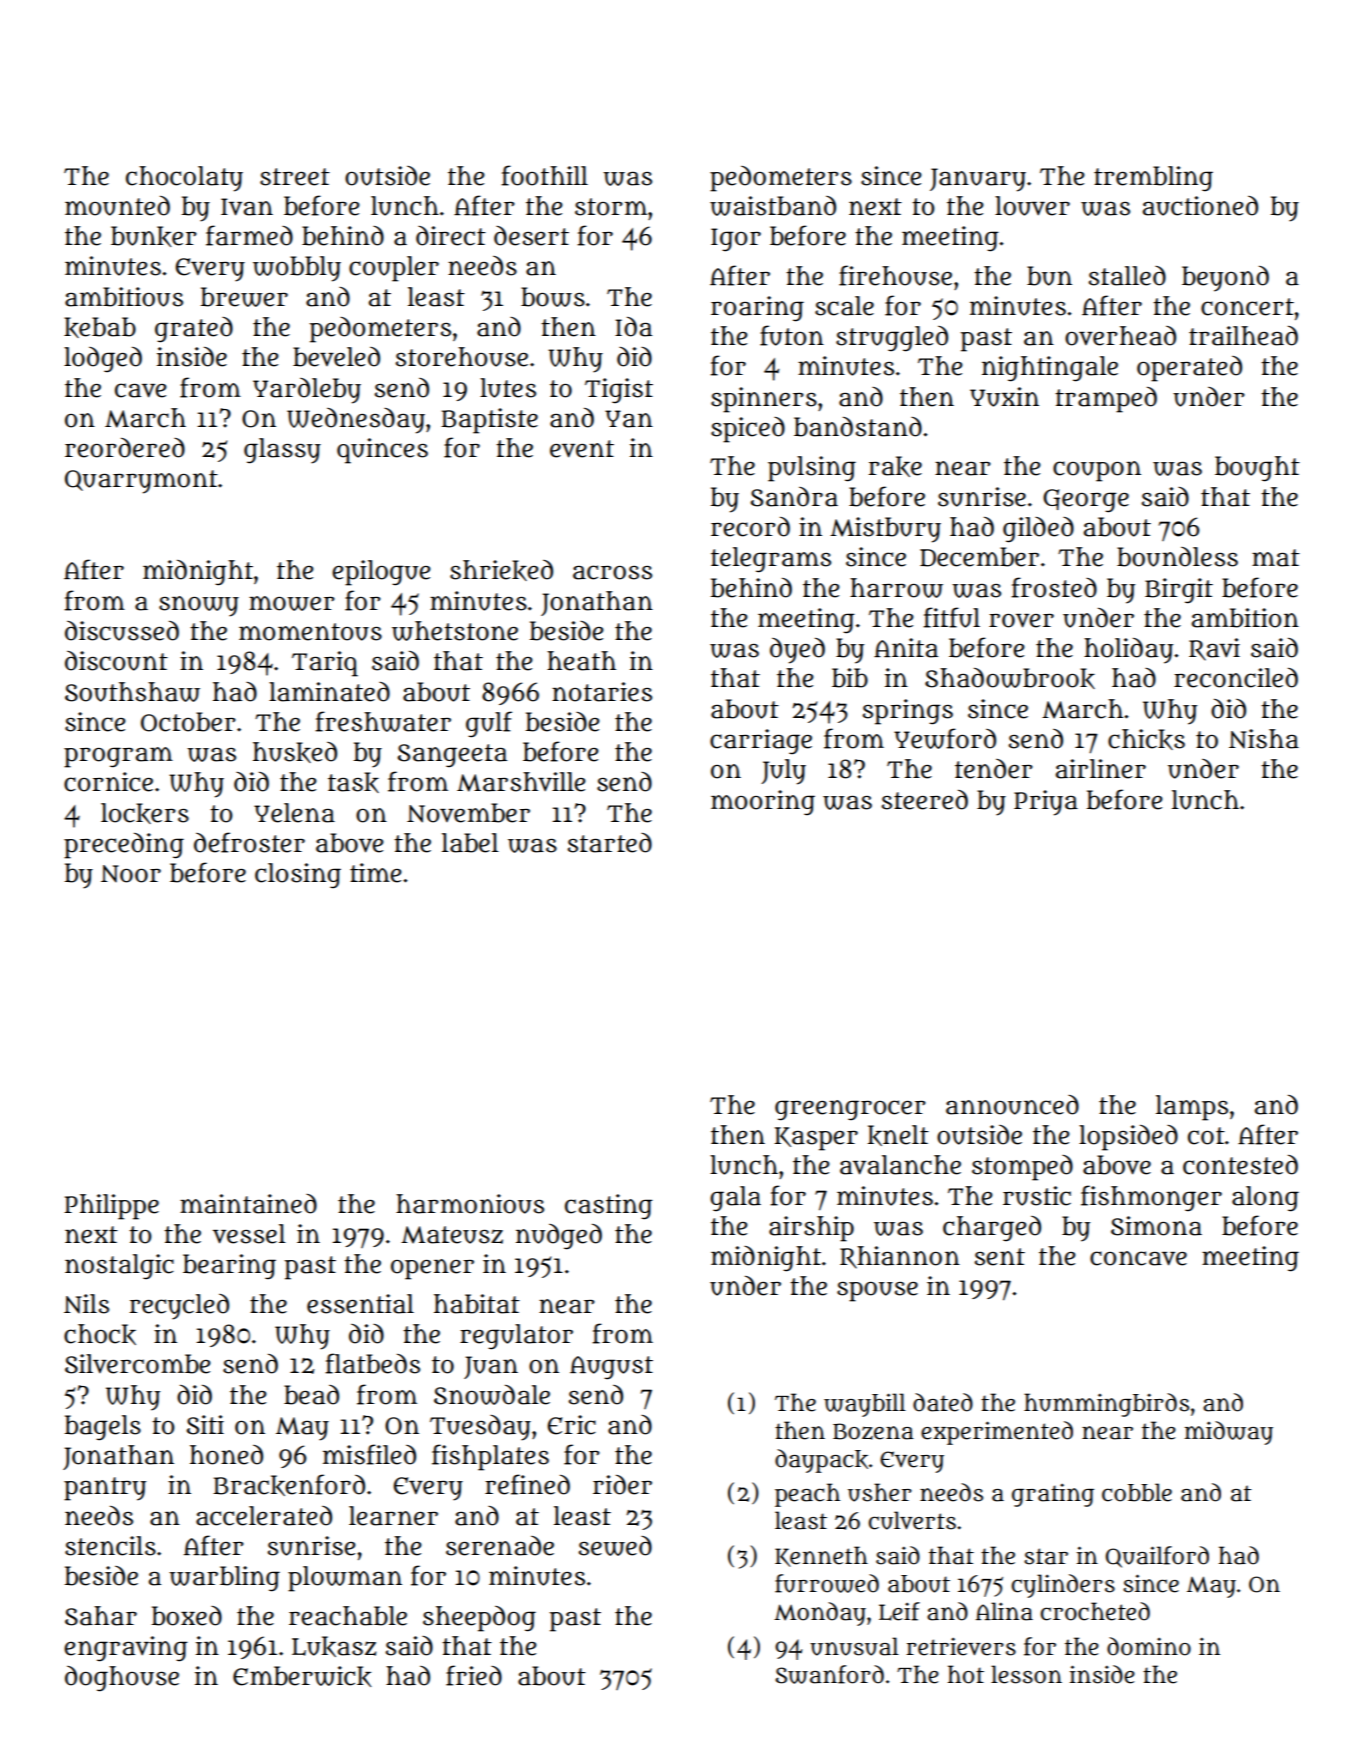 The width and height of the screenshot is (1363, 1764). I want to click on Noor, so click(131, 874).
